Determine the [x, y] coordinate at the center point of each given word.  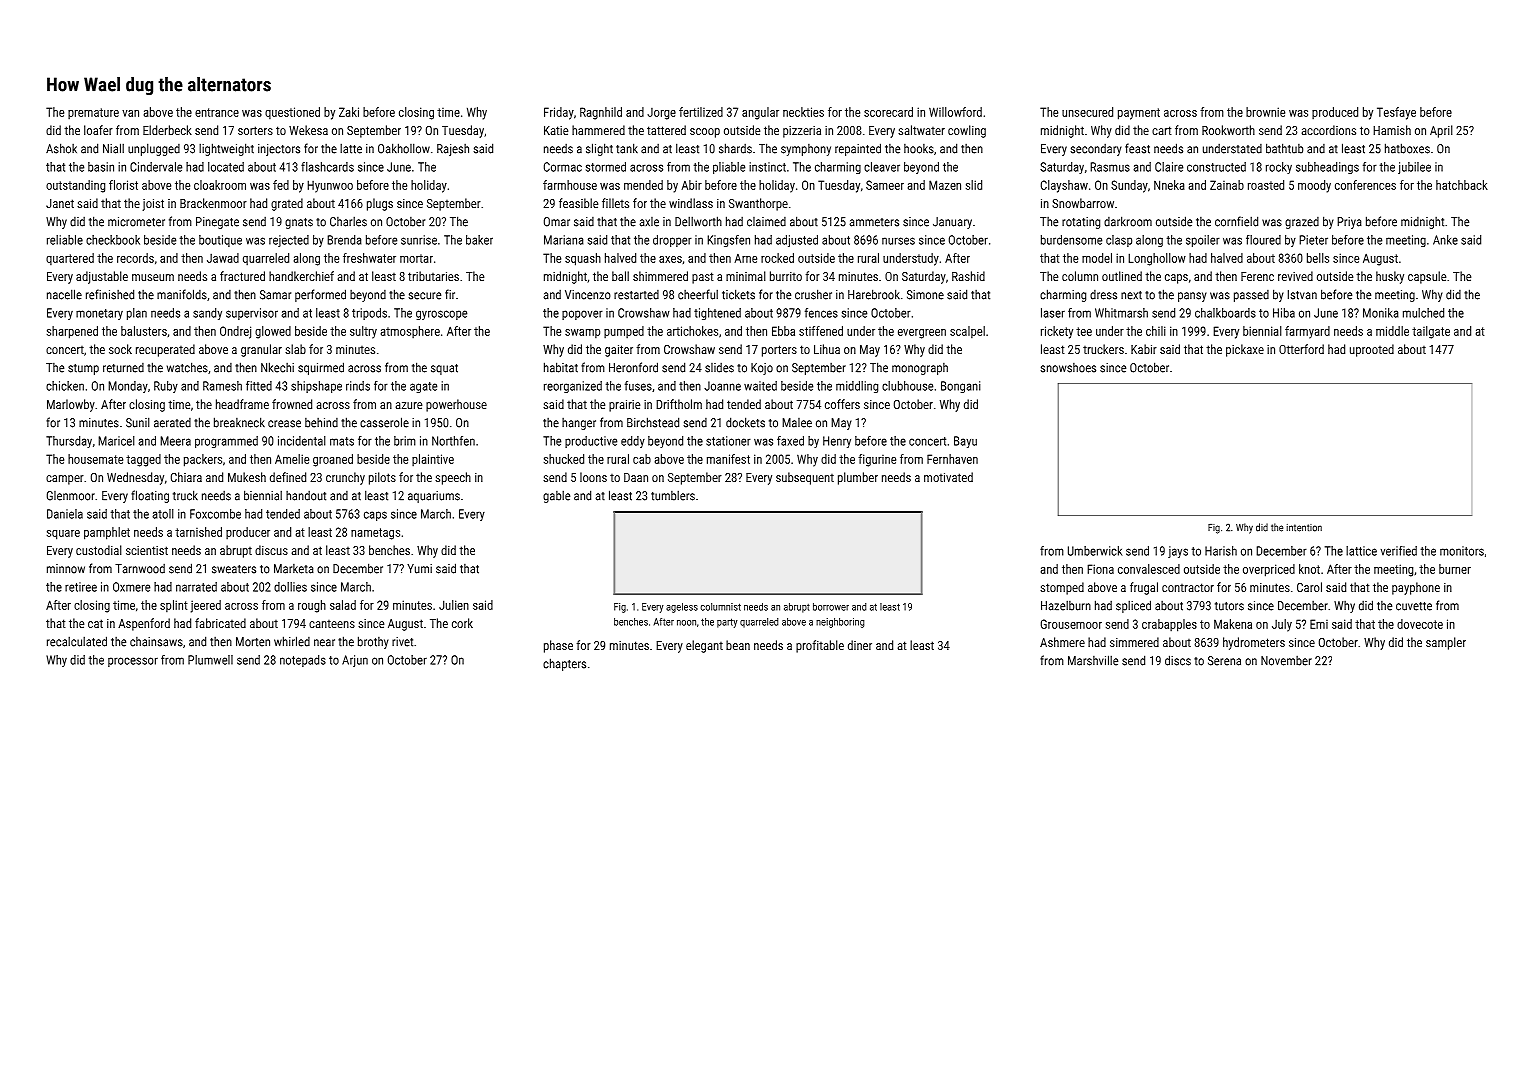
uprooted [1372, 350]
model [1097, 258]
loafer [98, 130]
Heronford [633, 367]
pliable [729, 168]
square [63, 535]
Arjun [355, 661]
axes [670, 259]
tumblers [673, 495]
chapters [564, 664]
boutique [220, 241]
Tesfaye [1396, 113]
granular [261, 350]
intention [1304, 528]
